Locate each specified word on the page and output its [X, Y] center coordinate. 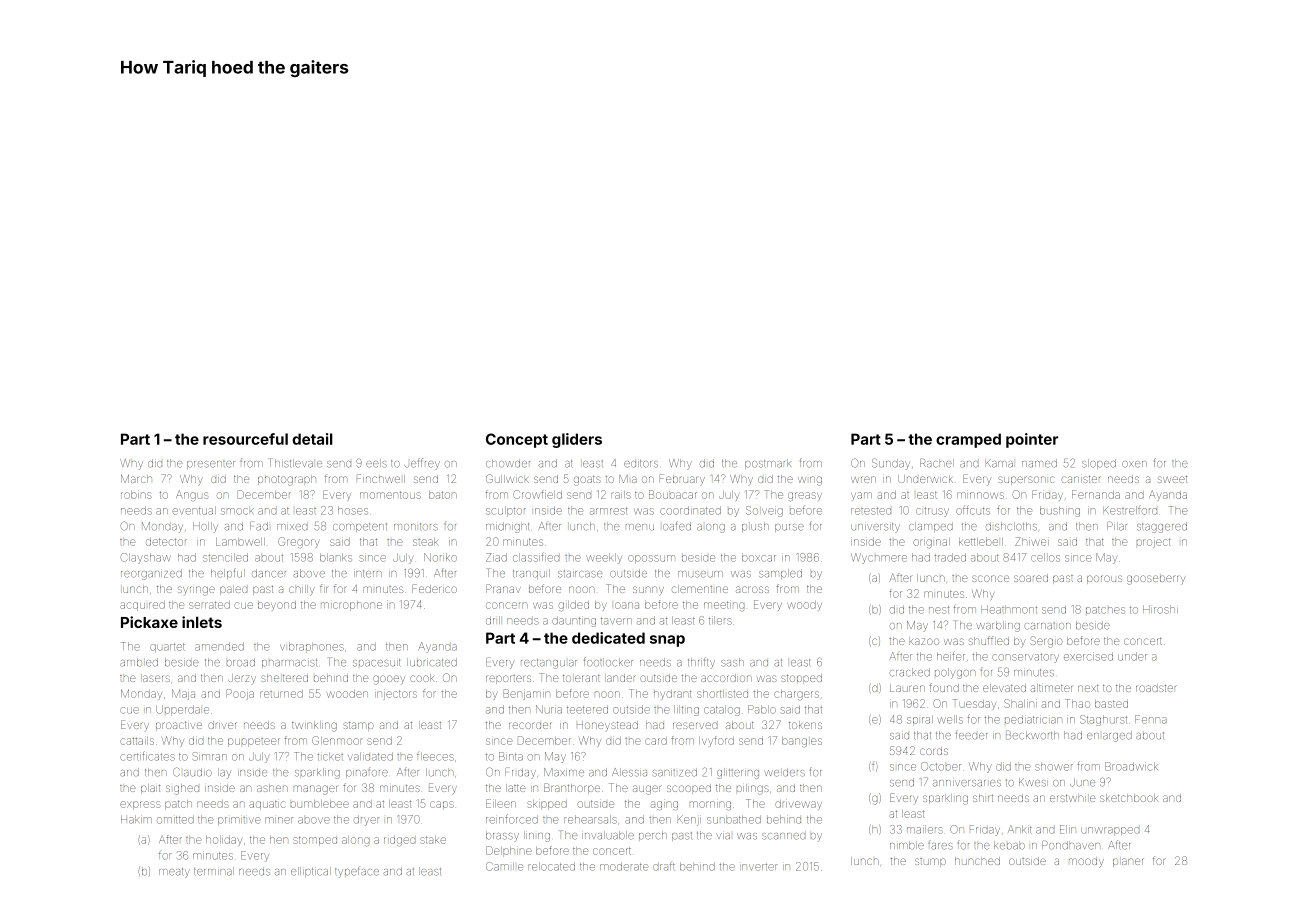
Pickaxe [149, 622]
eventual [194, 510]
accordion [726, 678]
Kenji [689, 820]
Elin [1068, 829]
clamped [931, 527]
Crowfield [537, 494]
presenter [211, 464]
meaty [174, 873]
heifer [951, 656]
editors [641, 464]
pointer [1032, 440]
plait [150, 789]
